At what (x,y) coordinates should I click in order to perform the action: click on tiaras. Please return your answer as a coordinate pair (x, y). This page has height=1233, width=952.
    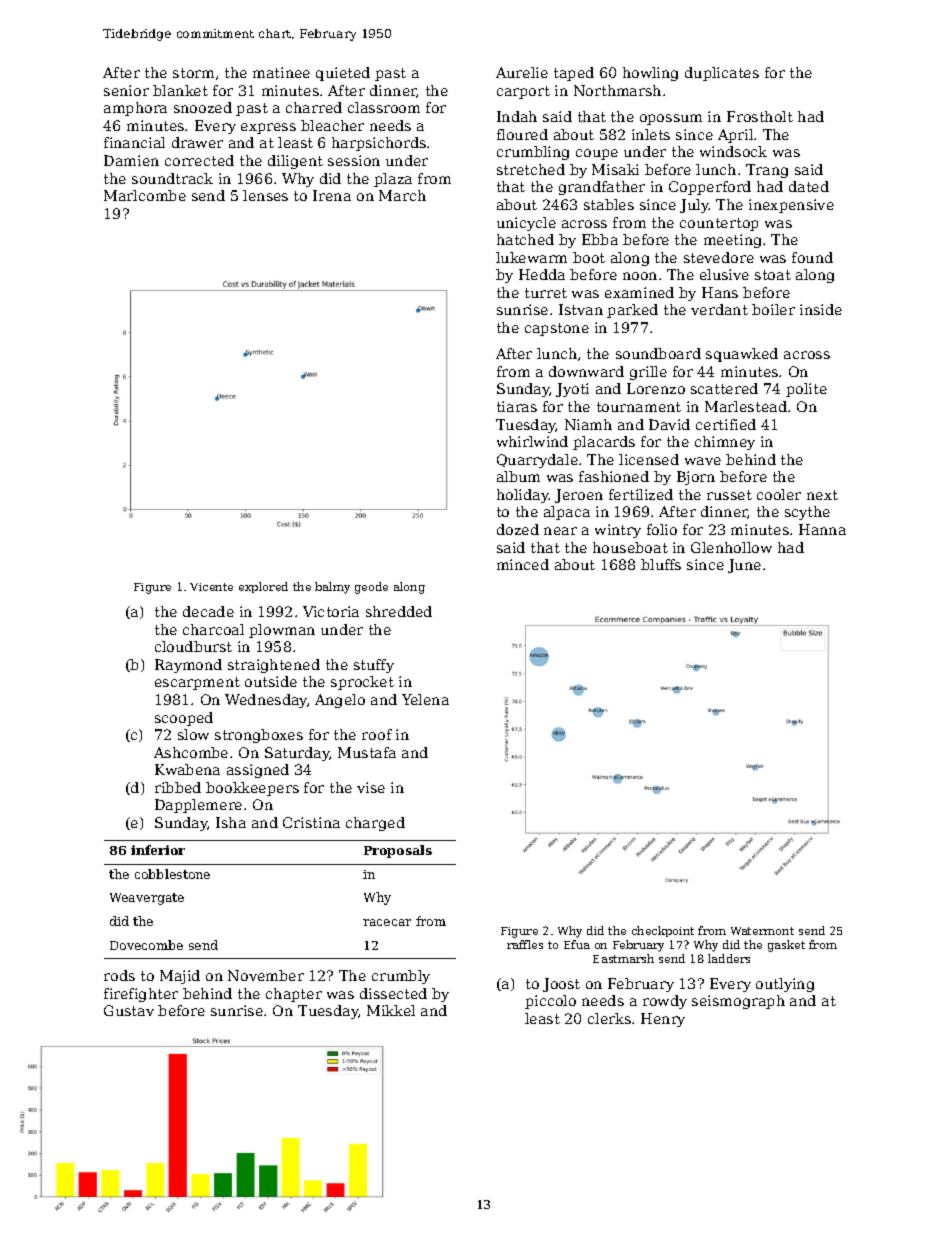
    Looking at the image, I should click on (517, 406).
